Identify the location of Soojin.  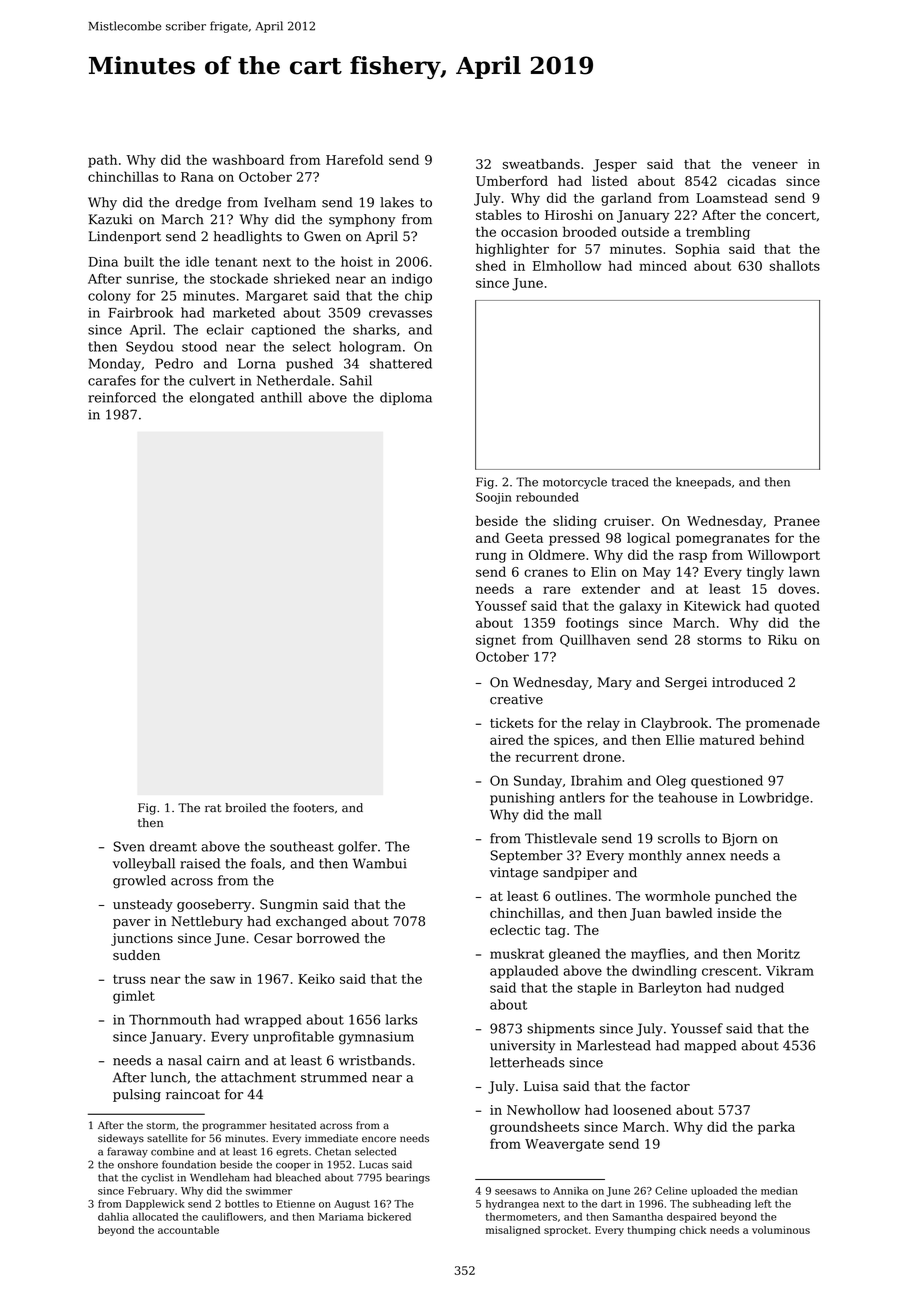
(494, 498).
